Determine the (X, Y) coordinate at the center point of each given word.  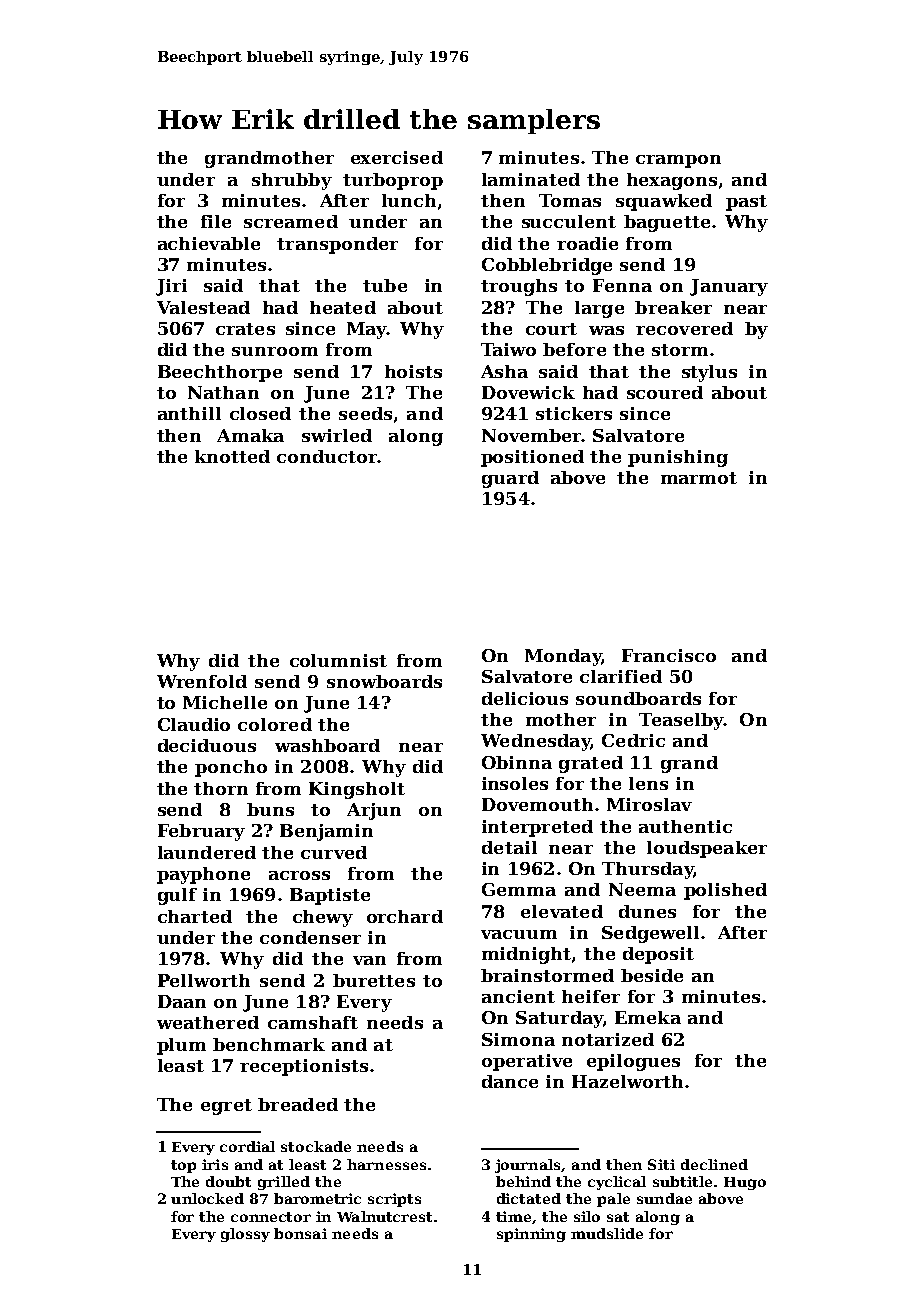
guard (510, 479)
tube (385, 285)
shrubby (292, 181)
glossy (245, 1235)
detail (509, 847)
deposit (658, 955)
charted (195, 916)
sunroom (275, 351)
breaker (673, 307)
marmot (699, 478)
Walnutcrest (384, 1216)
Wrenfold (202, 681)
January (729, 287)
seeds (365, 413)
